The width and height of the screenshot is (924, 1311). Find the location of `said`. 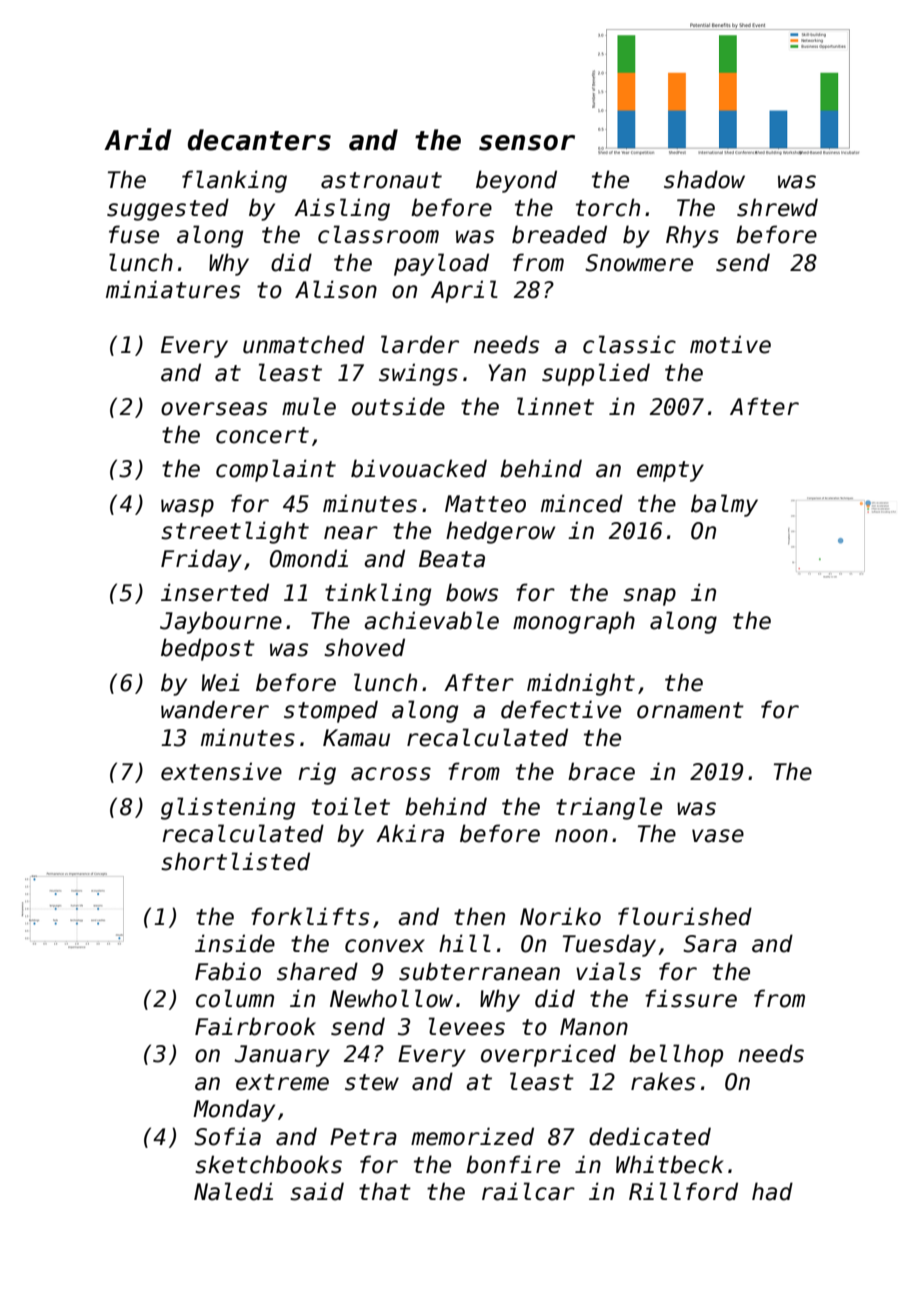

said is located at coordinates (317, 1191).
